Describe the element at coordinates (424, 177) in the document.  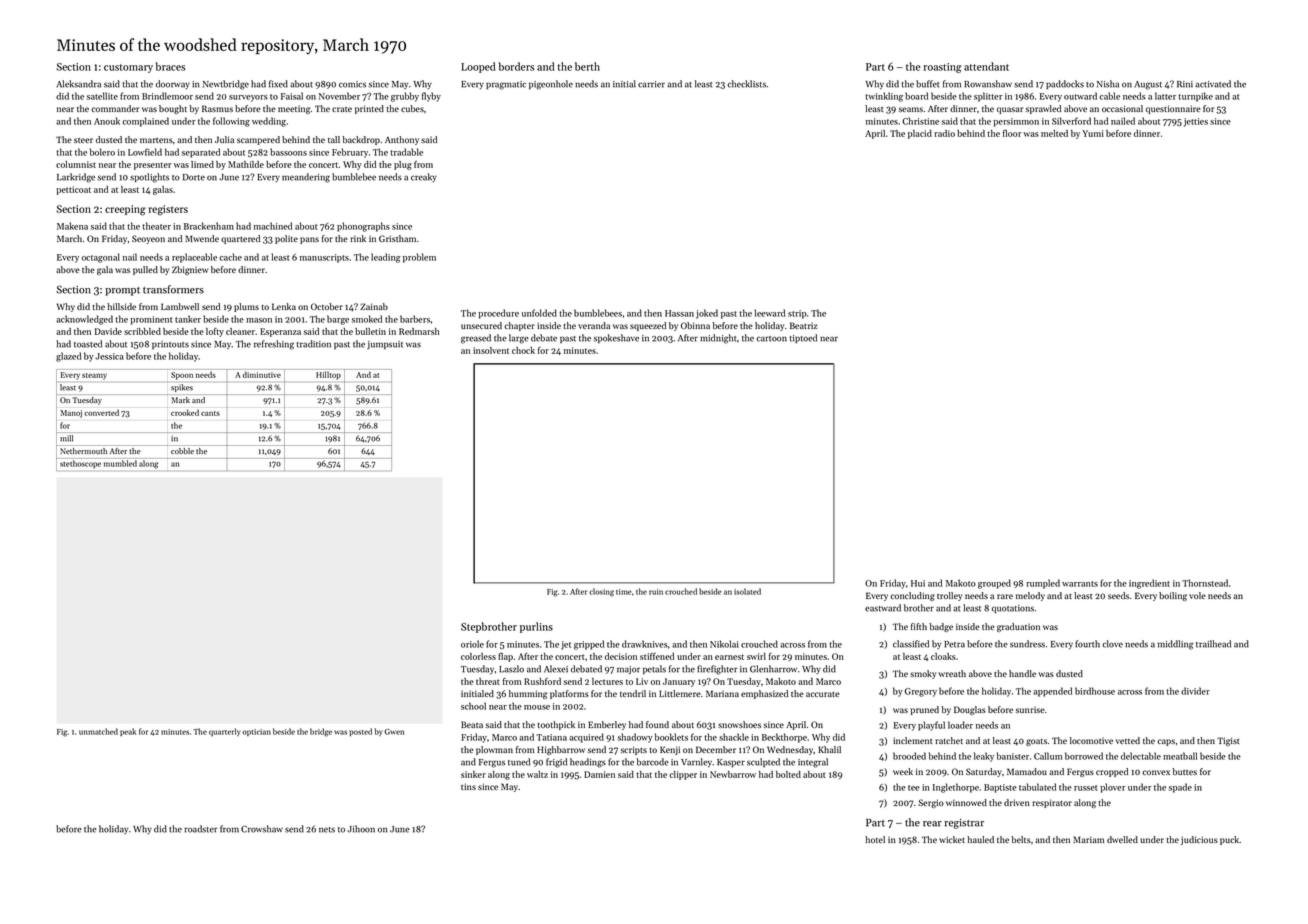
I see `creaky` at that location.
